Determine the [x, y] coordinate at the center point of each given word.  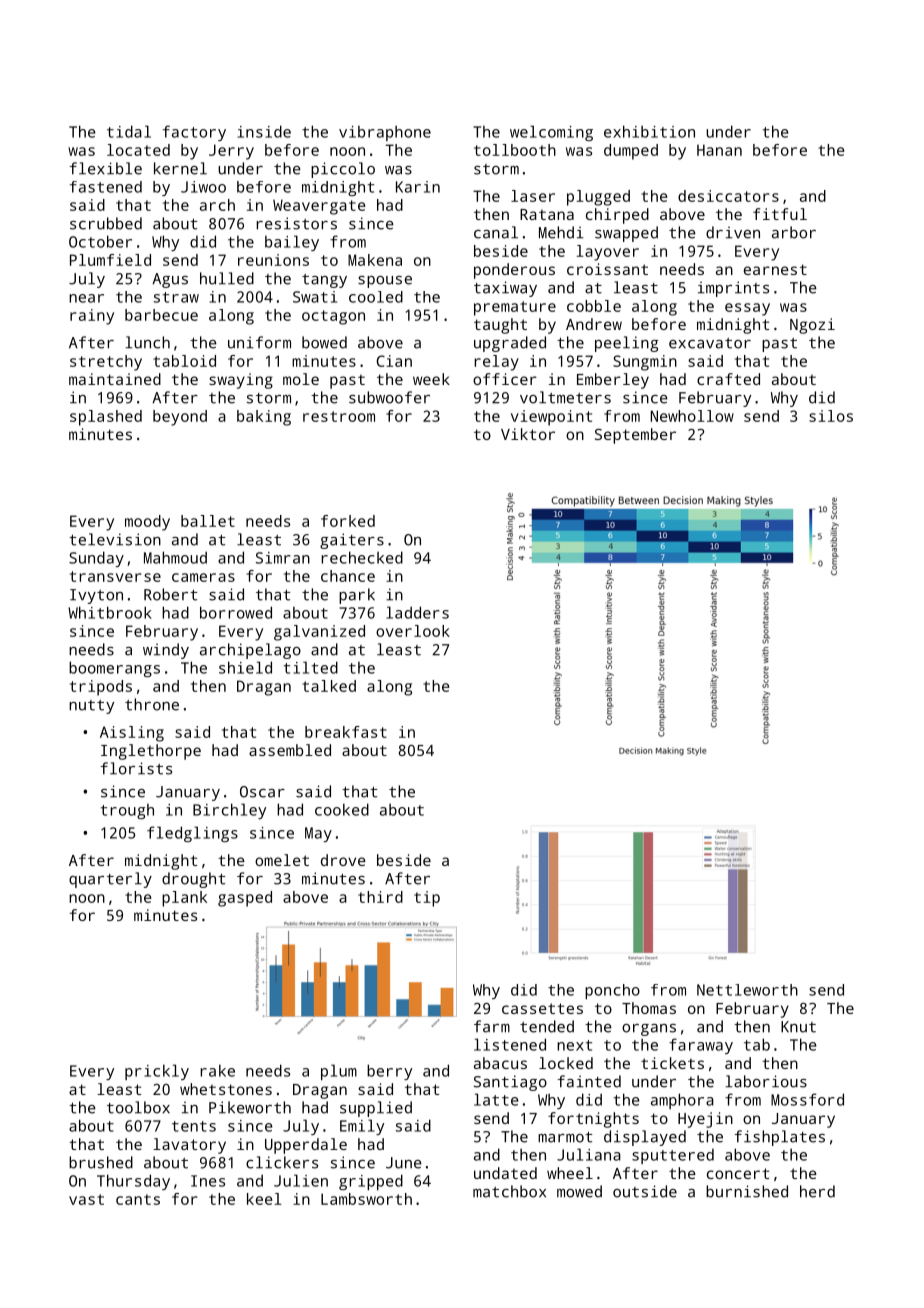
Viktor [528, 434]
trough [127, 811]
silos [831, 416]
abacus [500, 1063]
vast [86, 1199]
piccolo [343, 170]
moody [147, 523]
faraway [701, 1046]
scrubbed [106, 223]
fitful [780, 214]
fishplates [779, 1138]
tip [427, 899]
